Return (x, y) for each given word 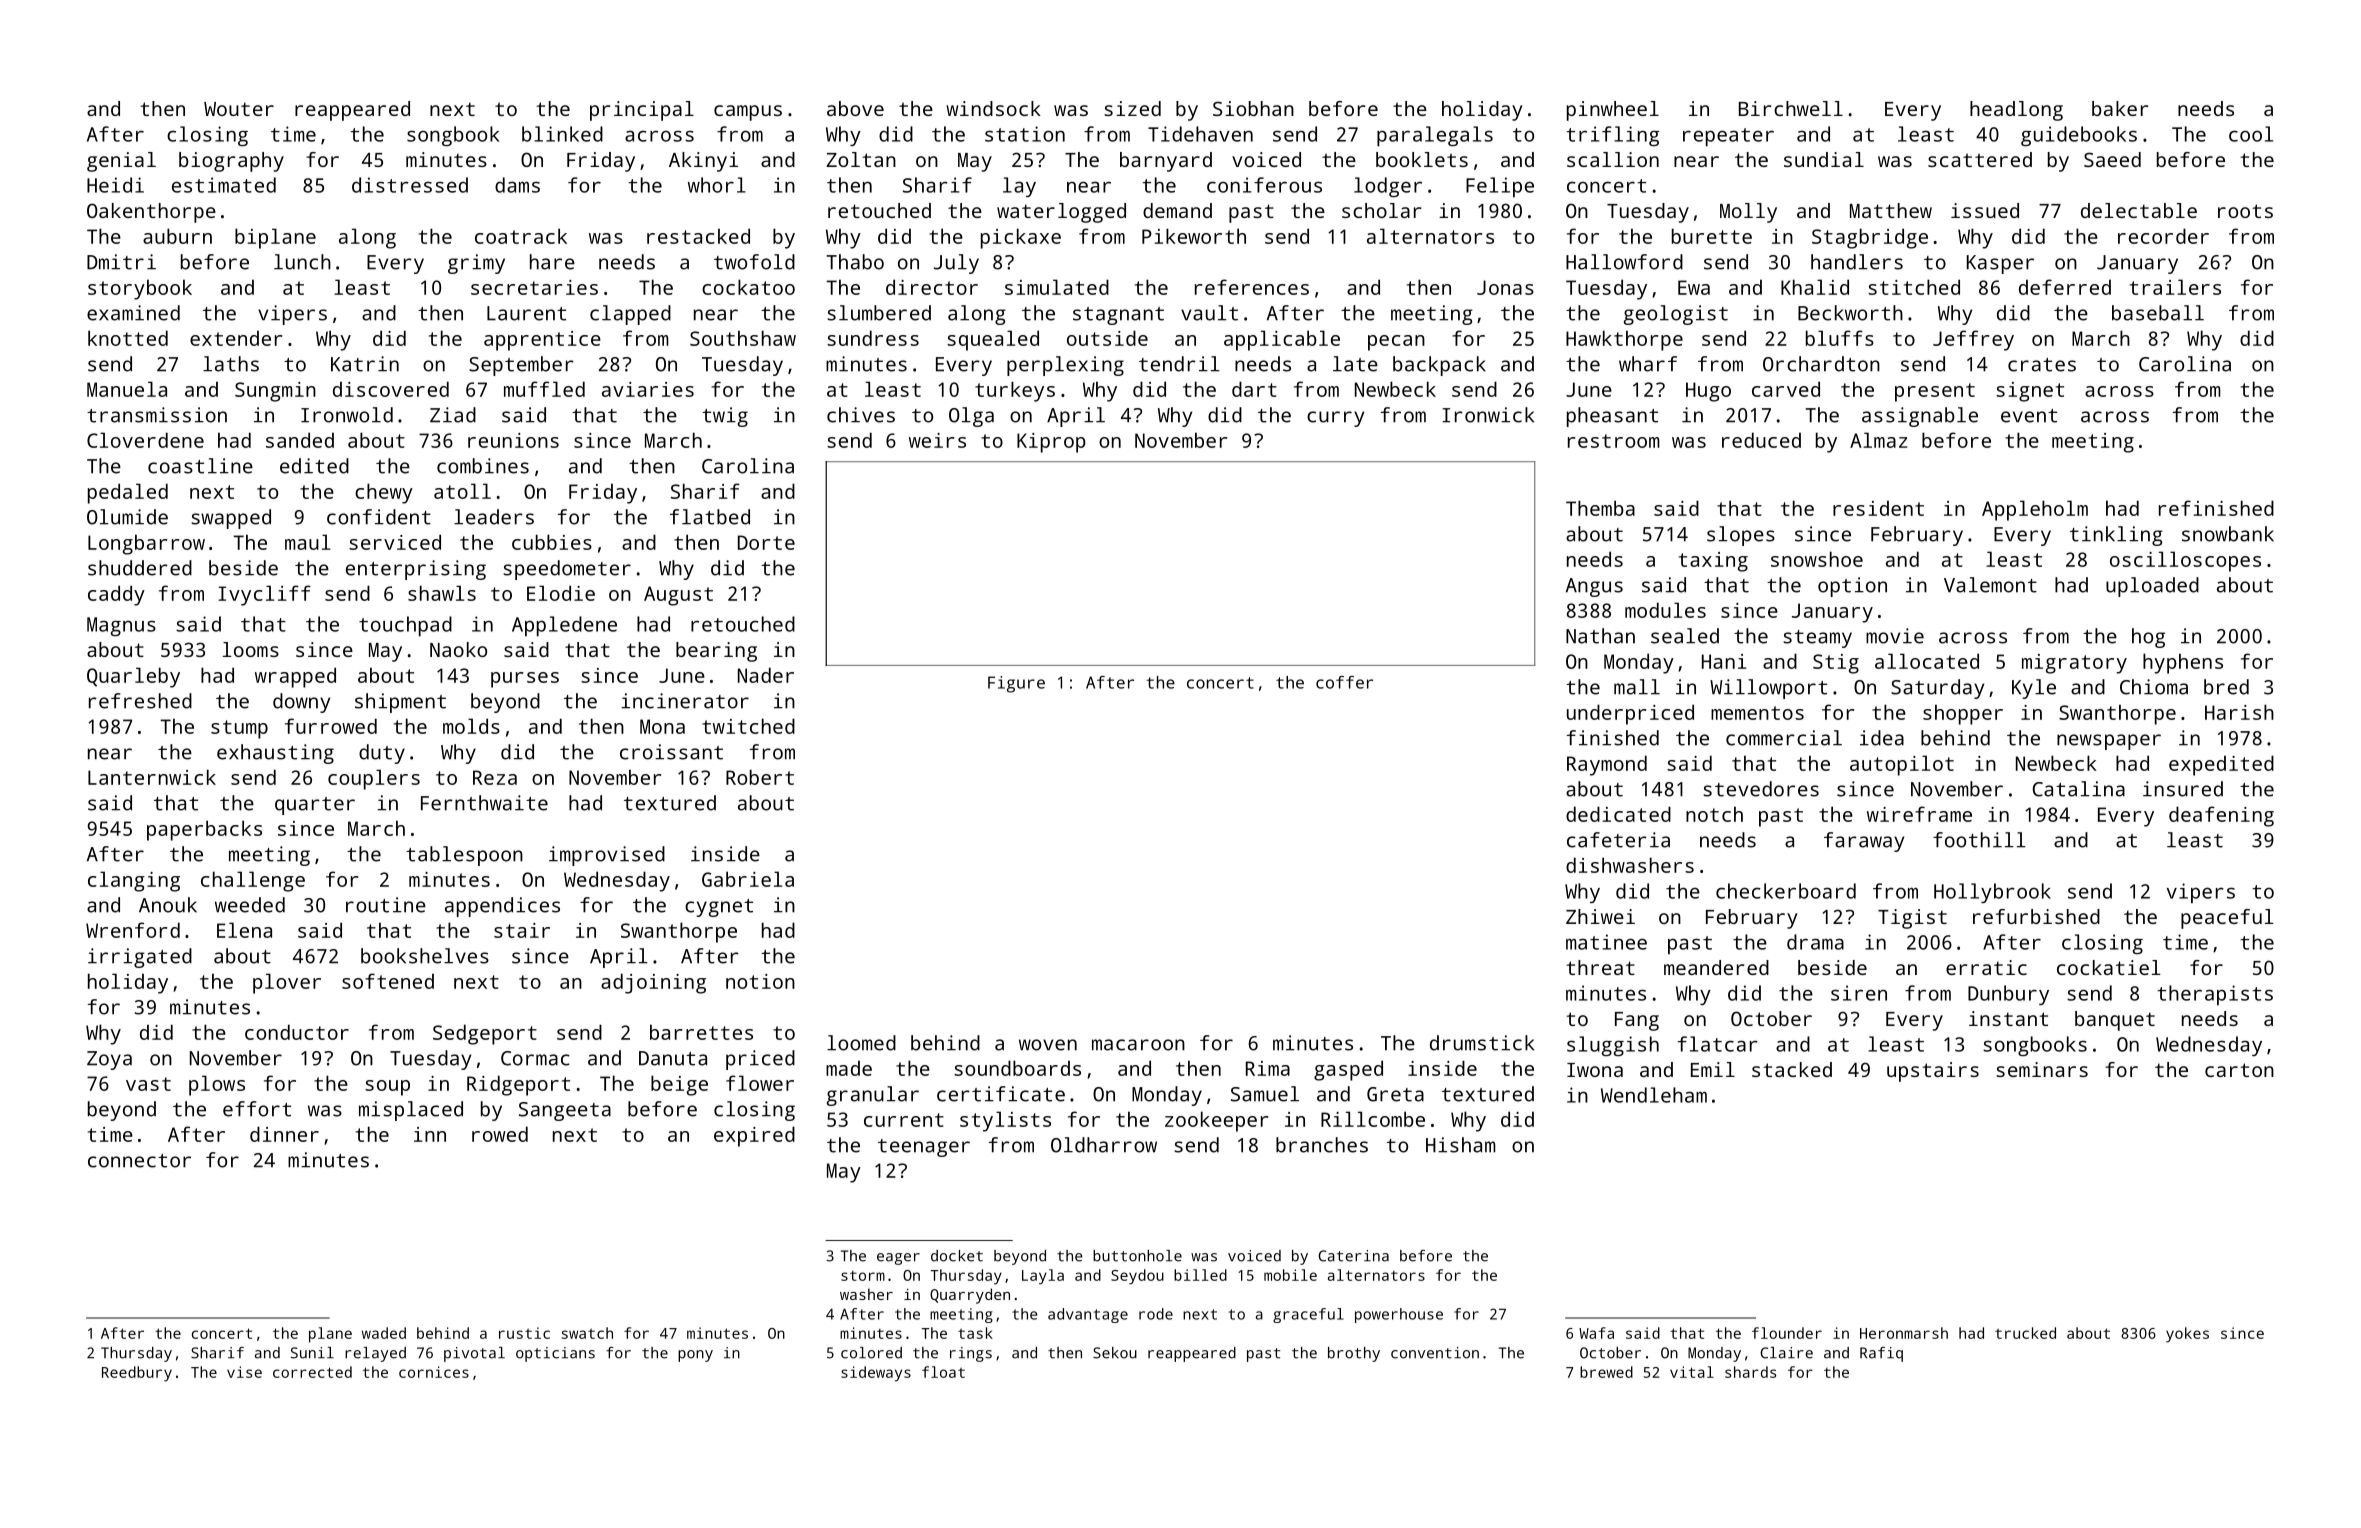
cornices (434, 1372)
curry (1335, 419)
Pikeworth (1194, 236)
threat (1600, 967)
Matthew (1891, 210)
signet (2030, 392)
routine (386, 905)
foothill (1979, 840)
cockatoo (748, 287)
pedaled (128, 493)
